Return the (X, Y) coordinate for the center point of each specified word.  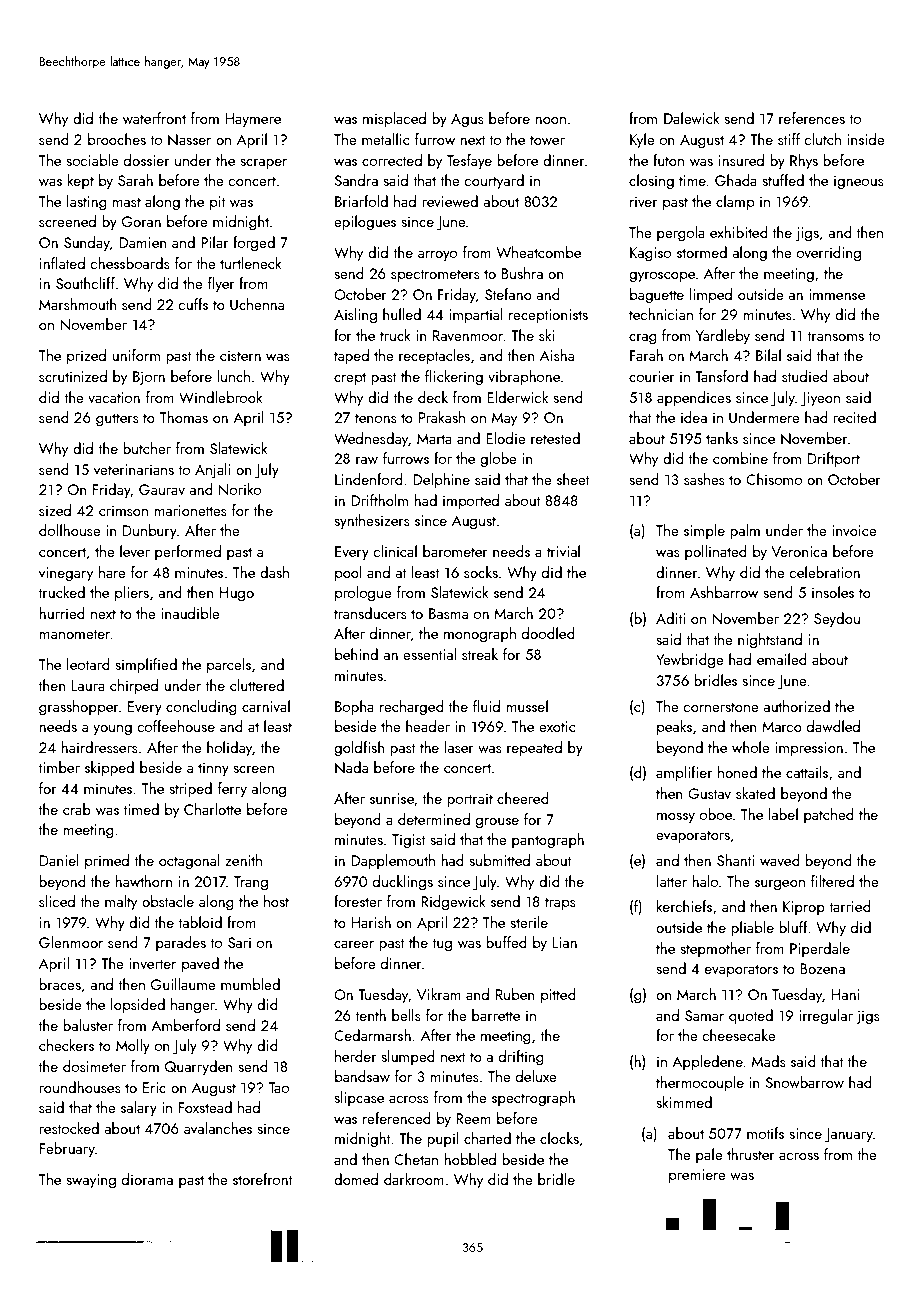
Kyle (642, 141)
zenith (243, 860)
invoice (854, 530)
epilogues (365, 223)
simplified (146, 665)
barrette (496, 1015)
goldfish (359, 749)
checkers (66, 1045)
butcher (147, 448)
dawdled (833, 726)
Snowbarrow (804, 1082)
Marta (434, 439)
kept (81, 181)
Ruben (515, 994)
